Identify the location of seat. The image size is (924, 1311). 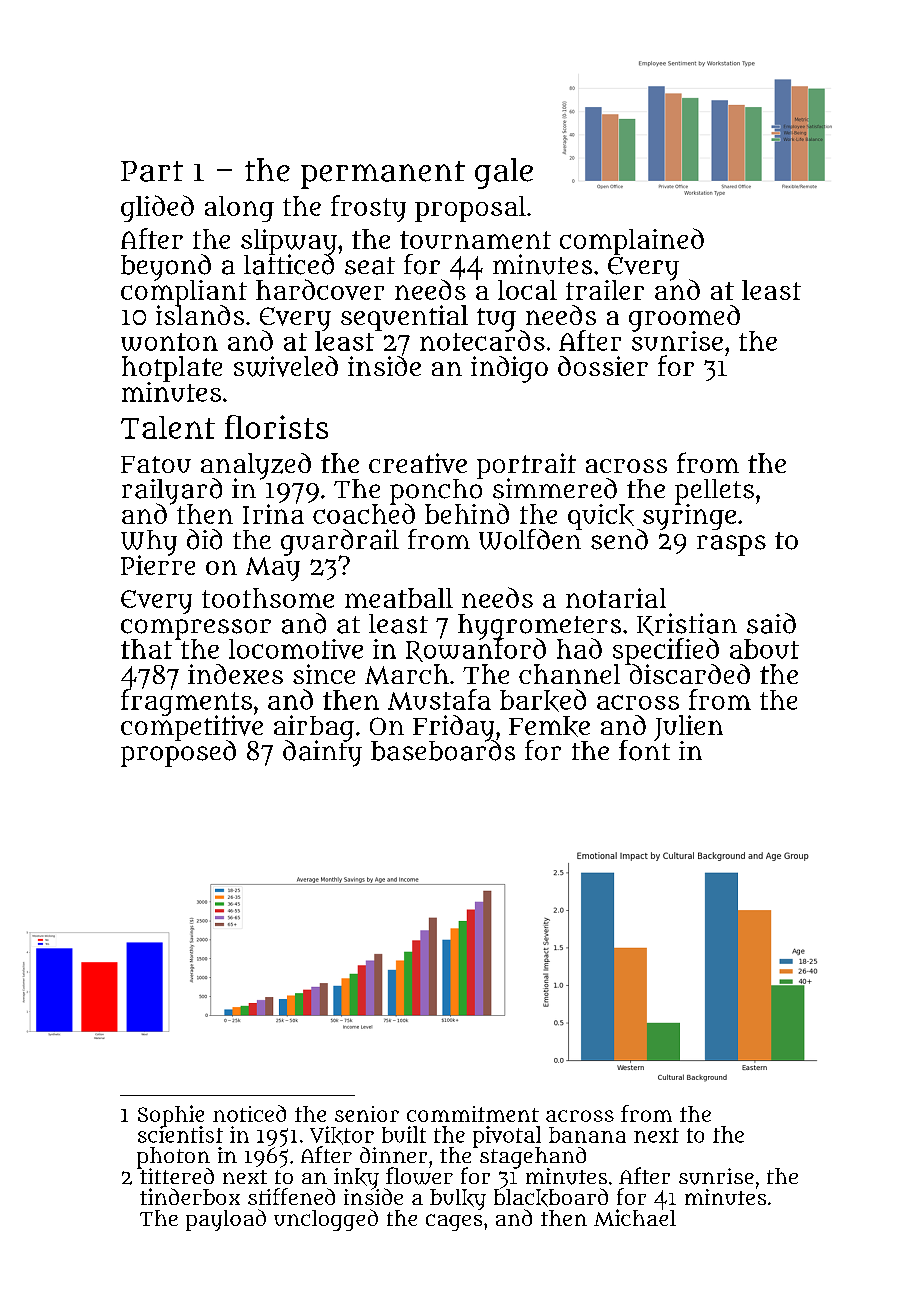
(370, 266).
